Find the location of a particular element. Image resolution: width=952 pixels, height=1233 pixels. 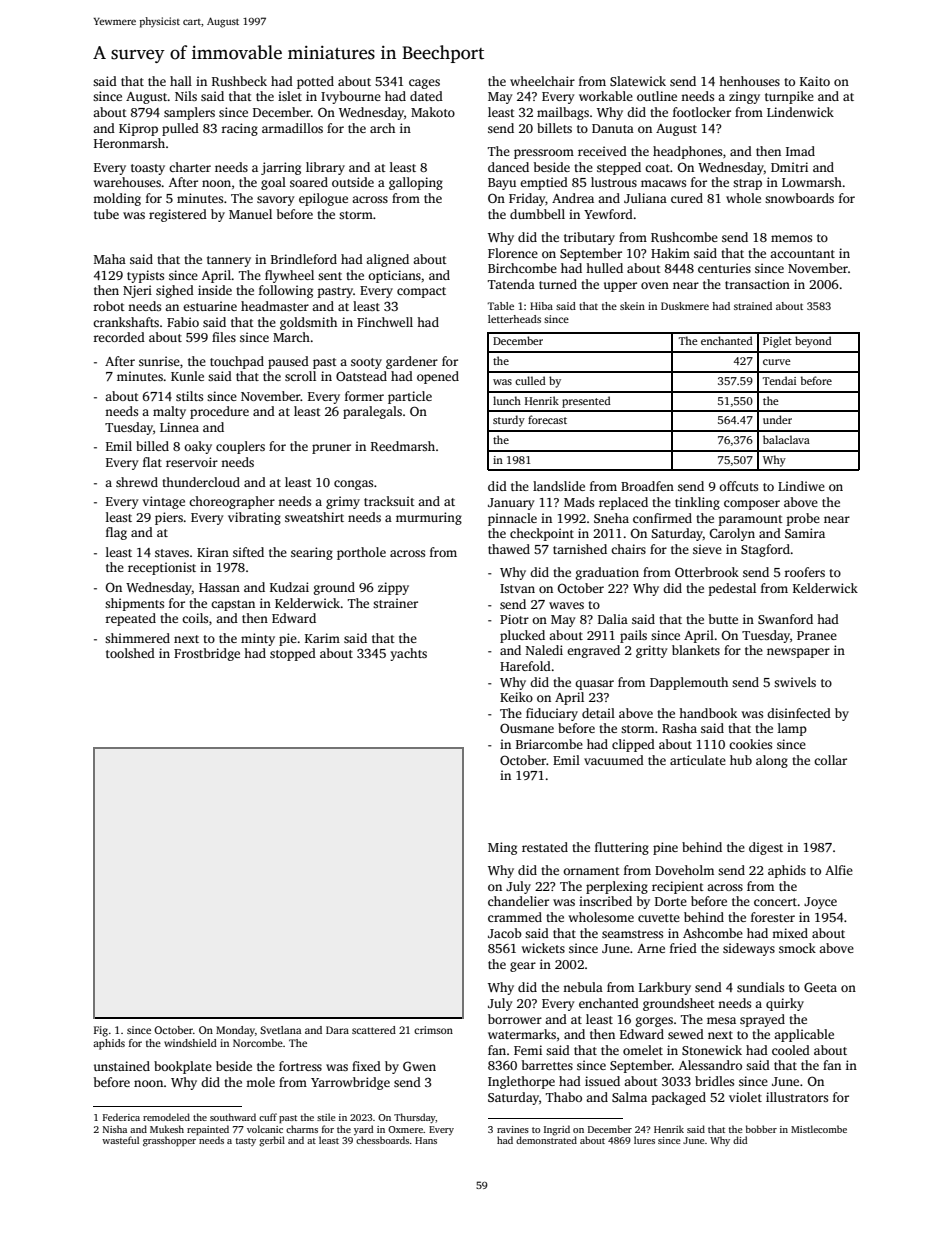

Briarcombe is located at coordinates (549, 744).
